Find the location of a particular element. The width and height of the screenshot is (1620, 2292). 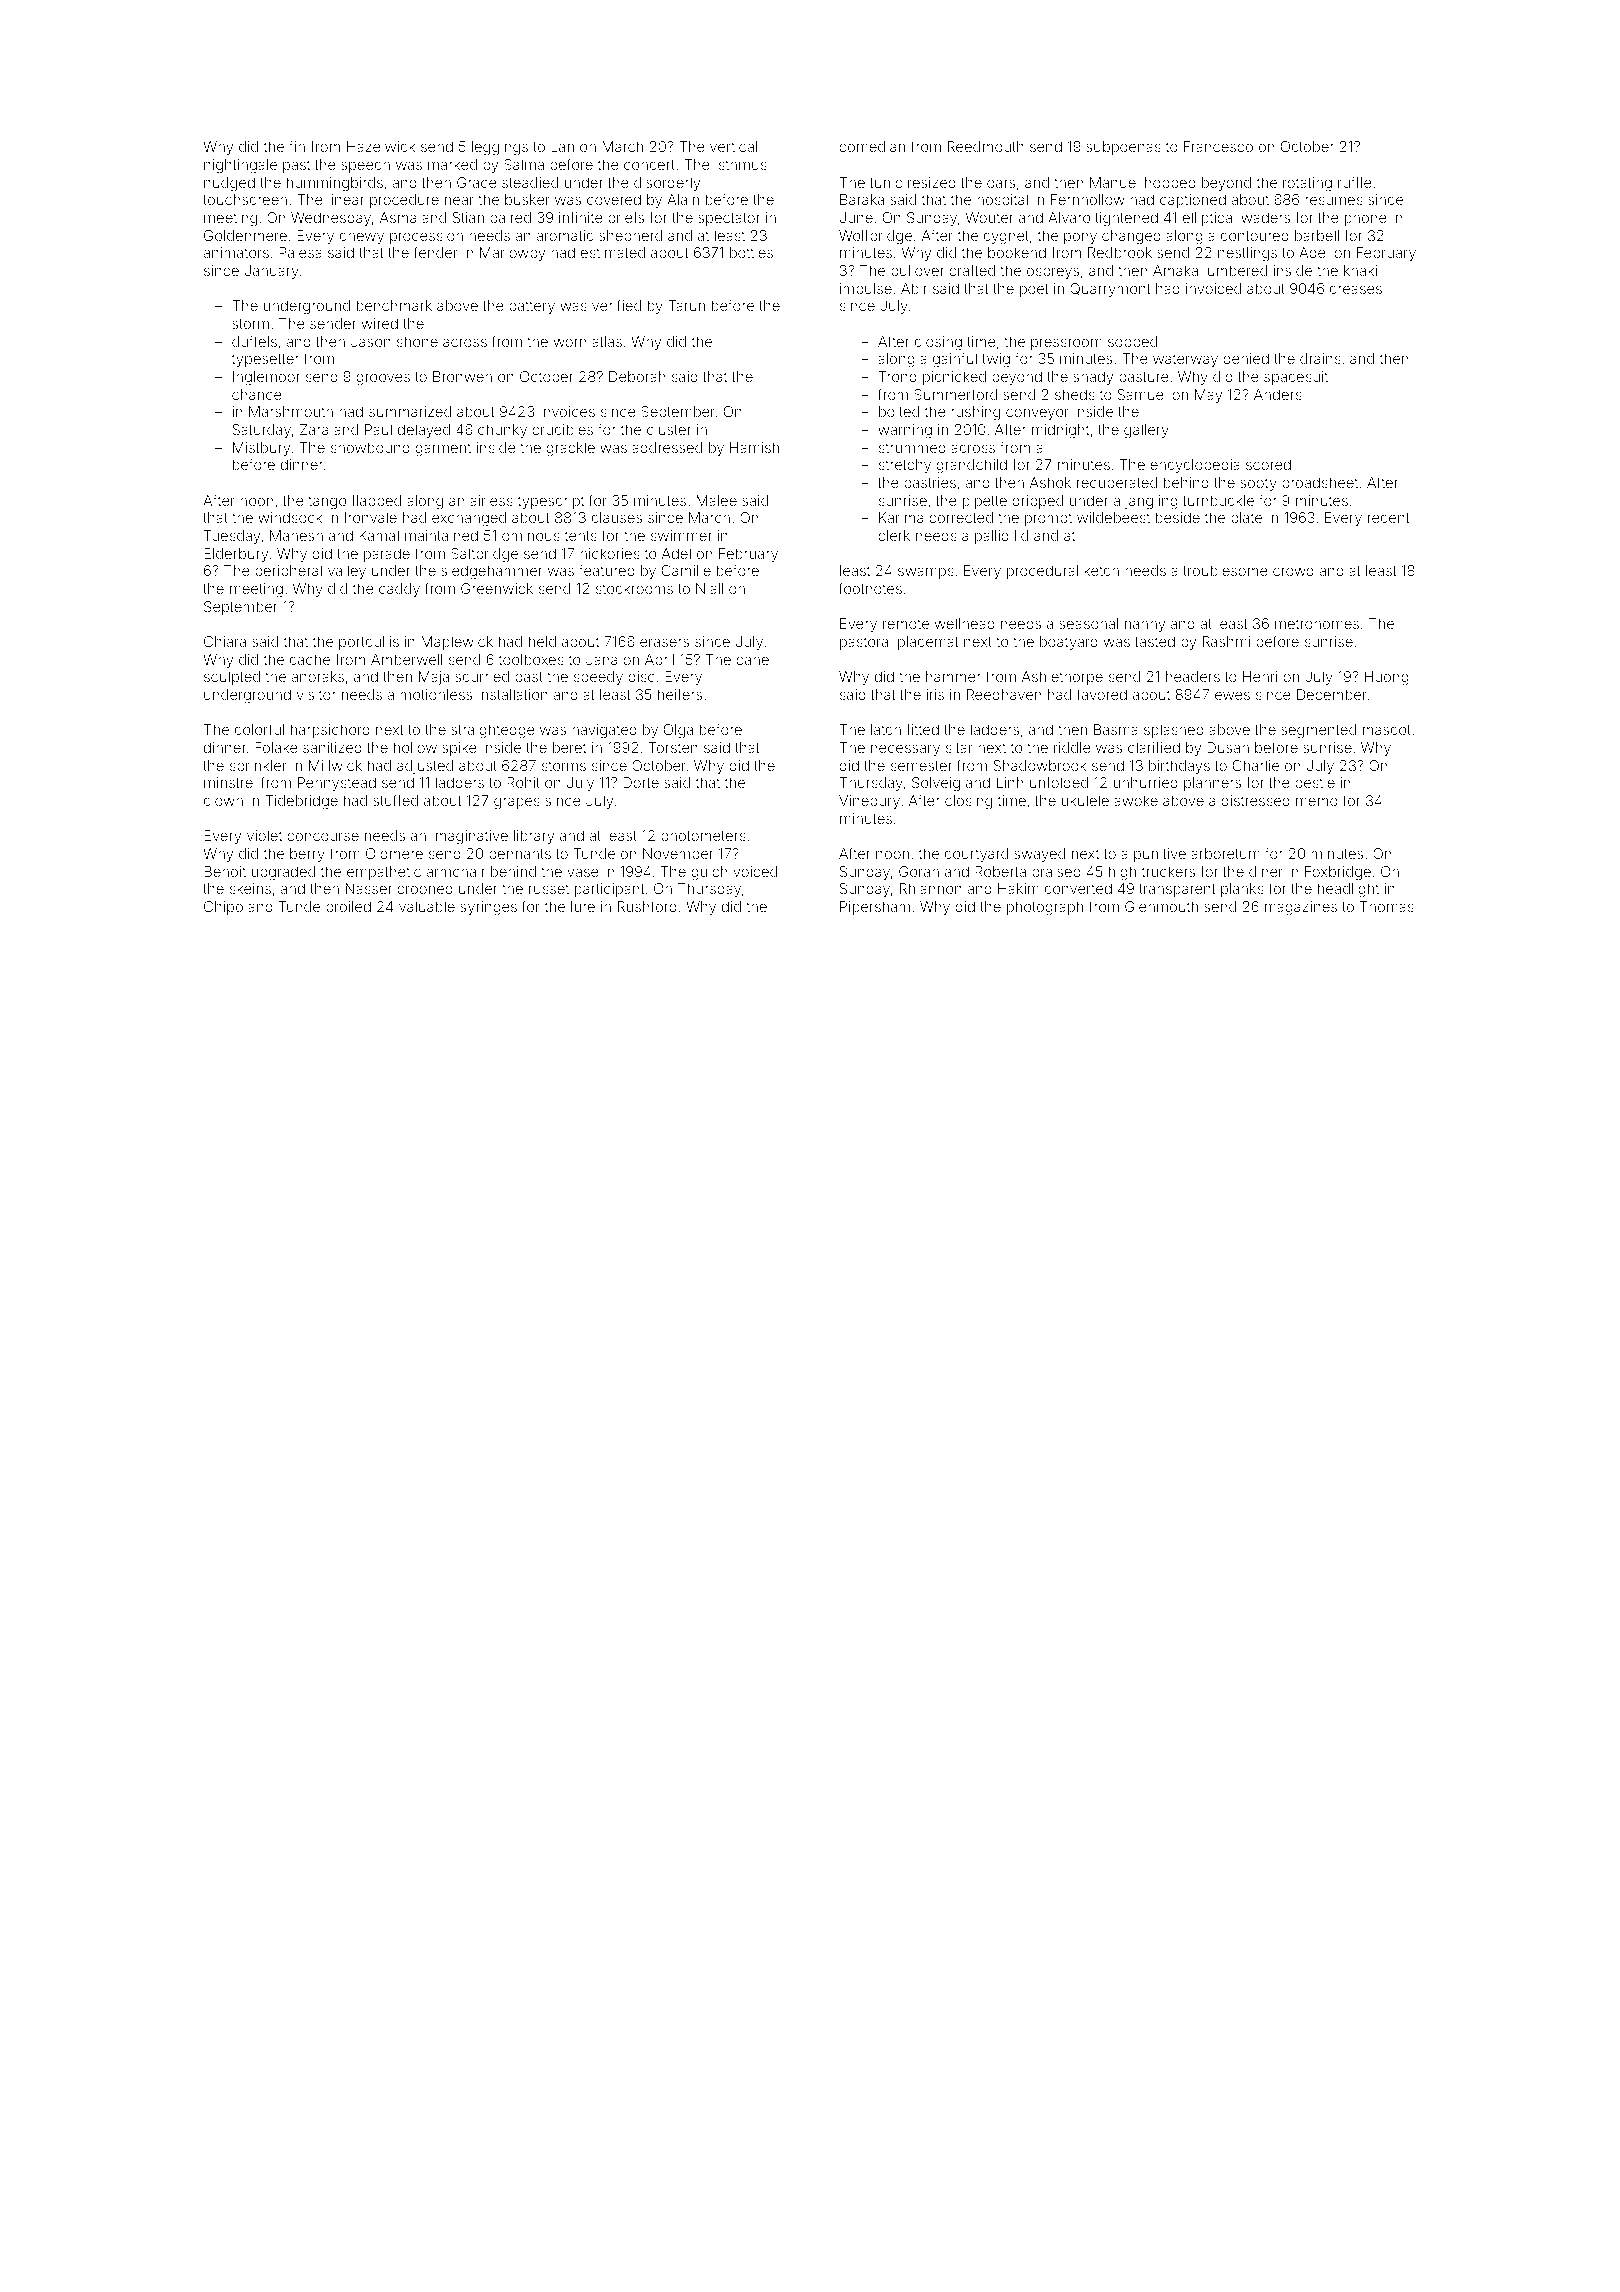

Mistbury is located at coordinates (261, 449).
